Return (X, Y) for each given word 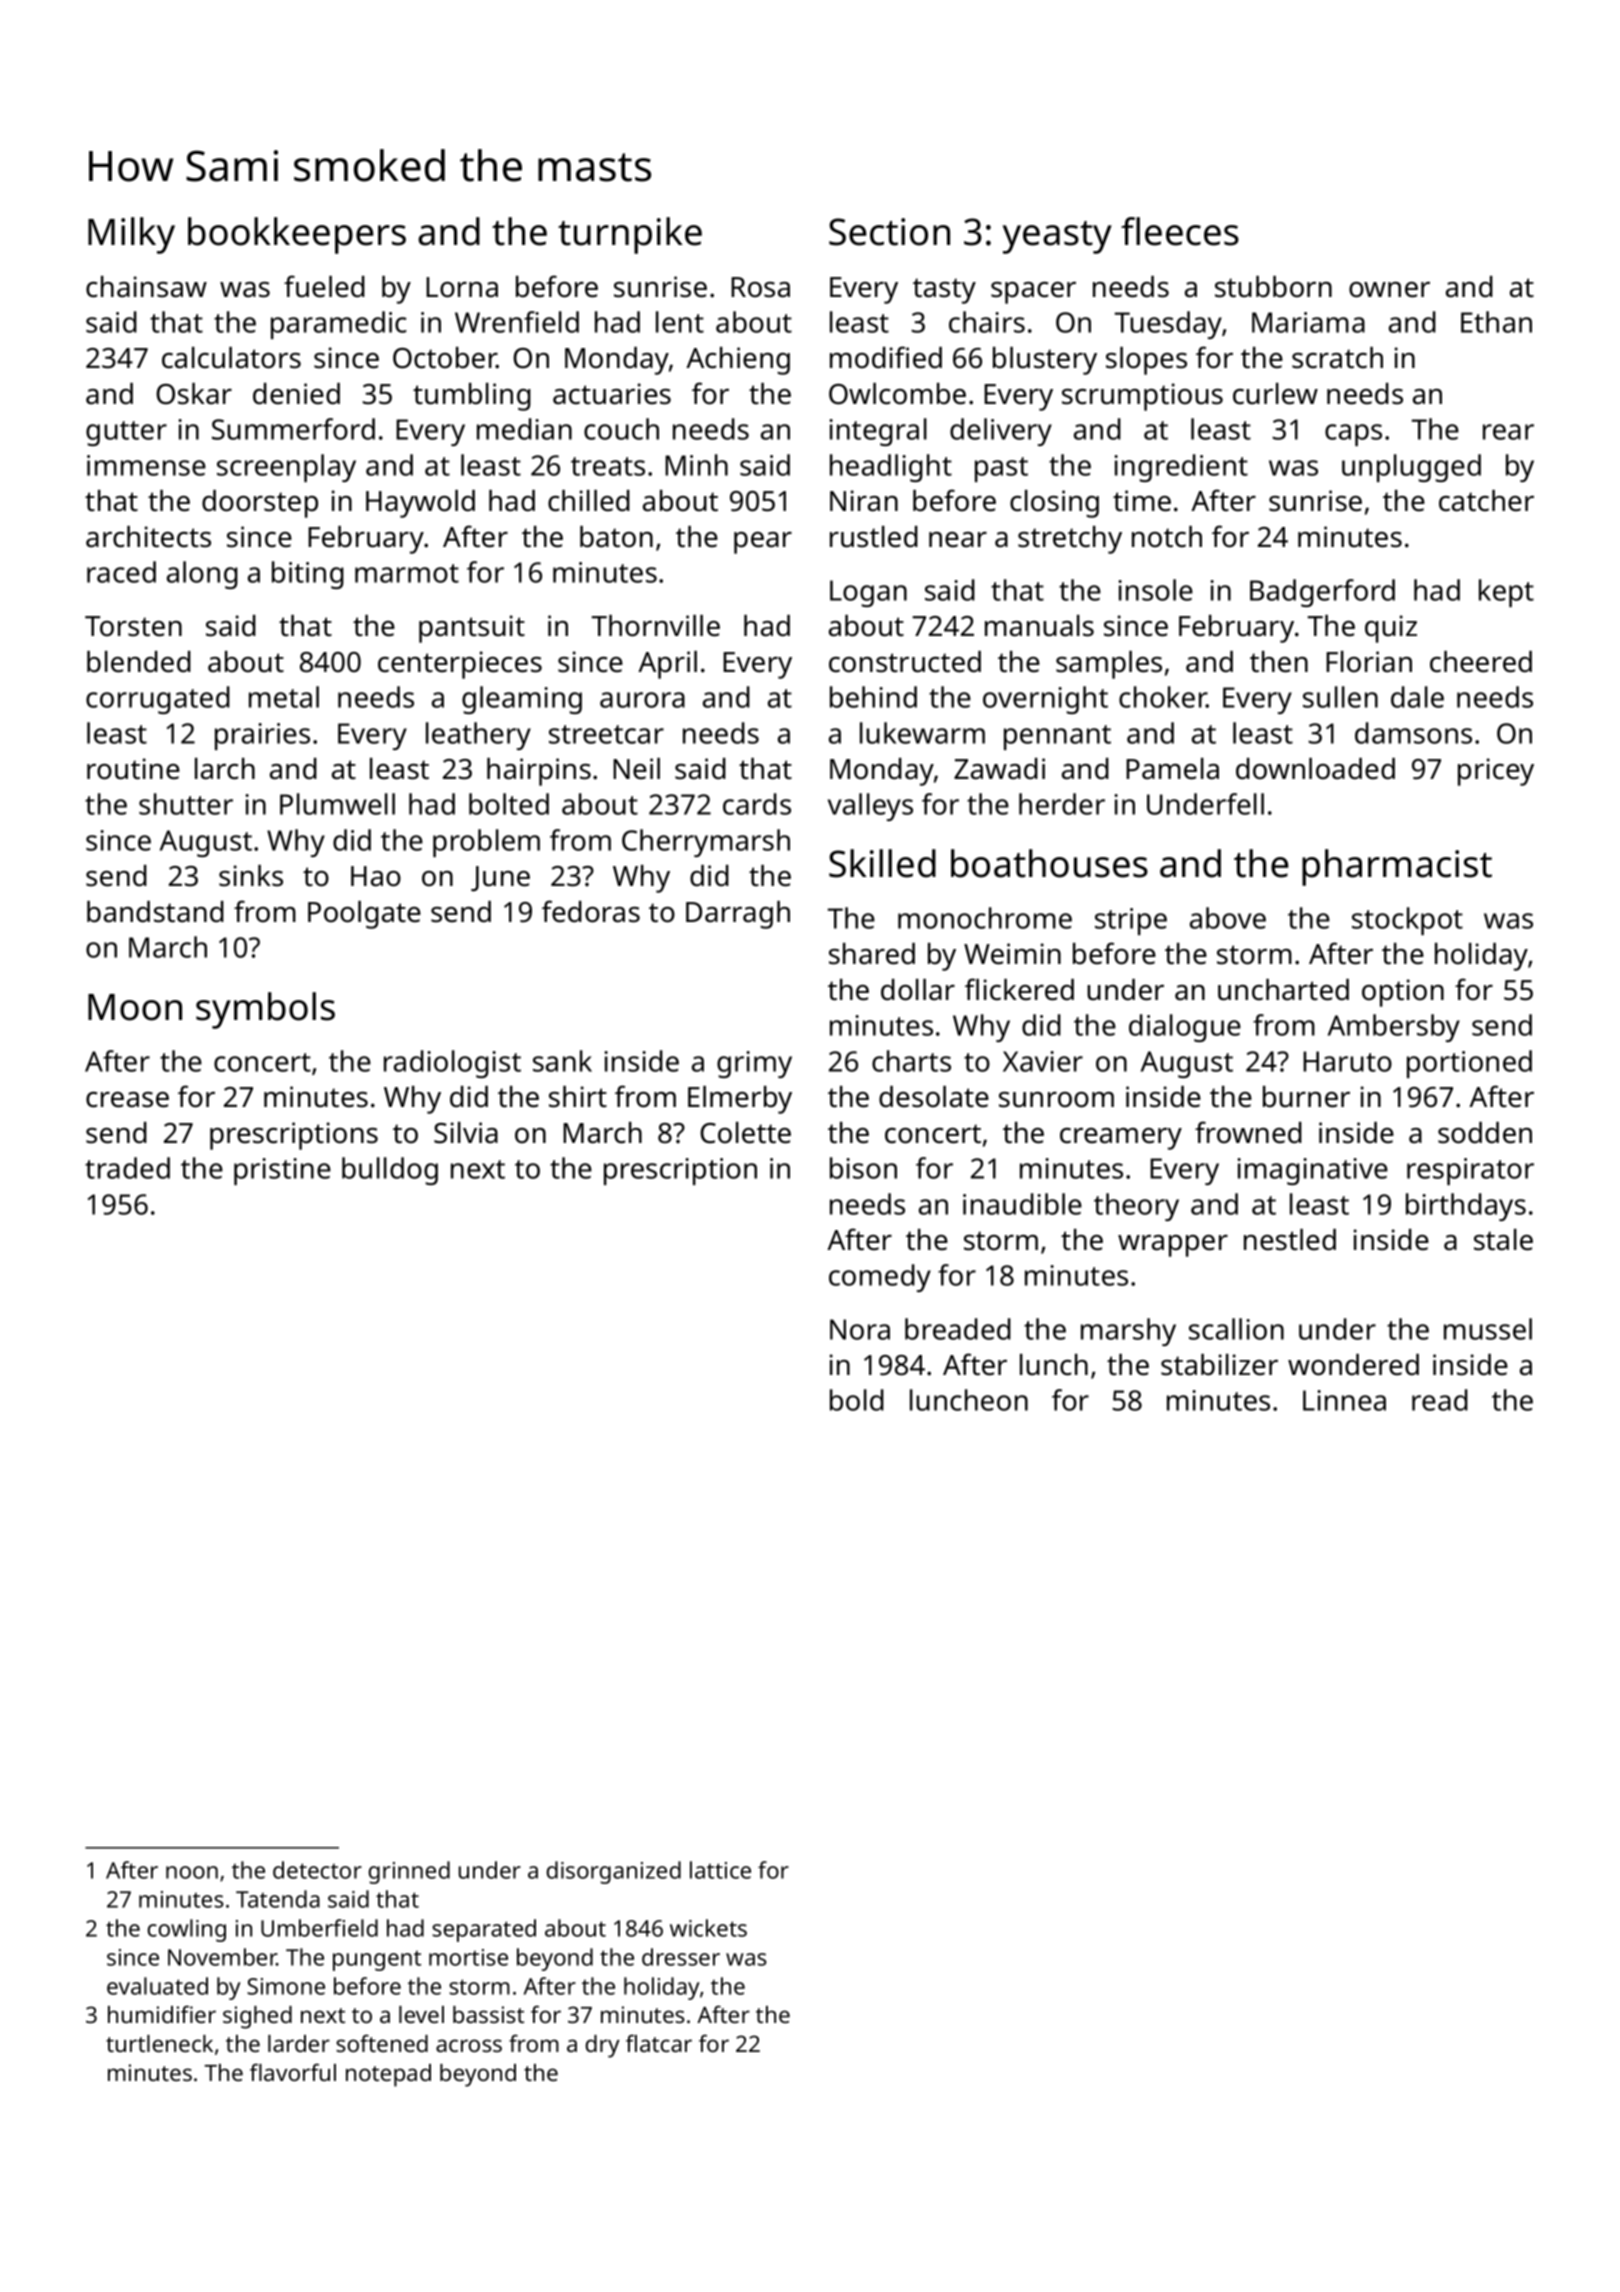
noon (192, 1872)
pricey (1496, 772)
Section (889, 232)
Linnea (1344, 1400)
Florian (1369, 662)
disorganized (614, 1872)
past (1001, 469)
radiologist (452, 1064)
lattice (720, 1870)
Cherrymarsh (706, 843)
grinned (409, 1872)
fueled (324, 286)
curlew (1275, 394)
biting (308, 575)
